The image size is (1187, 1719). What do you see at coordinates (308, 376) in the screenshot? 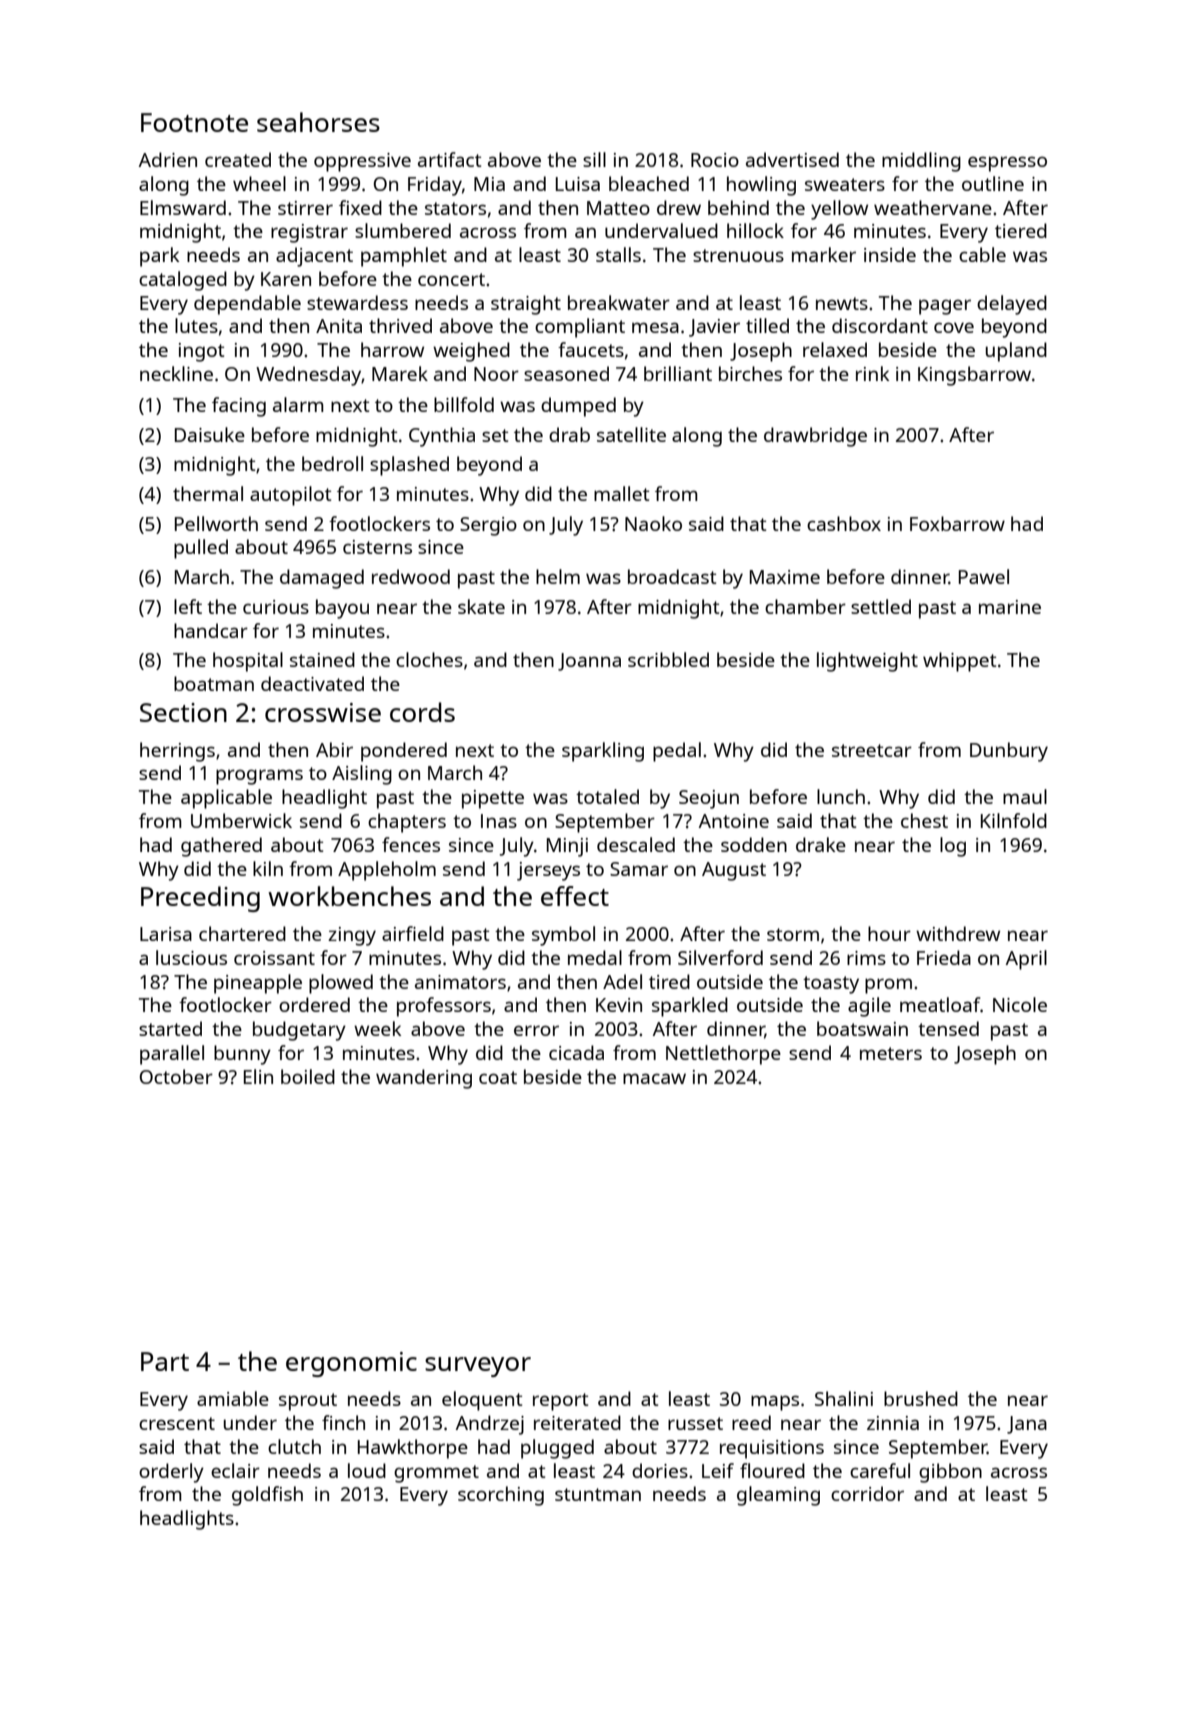
I see `Wednesday` at bounding box center [308, 376].
